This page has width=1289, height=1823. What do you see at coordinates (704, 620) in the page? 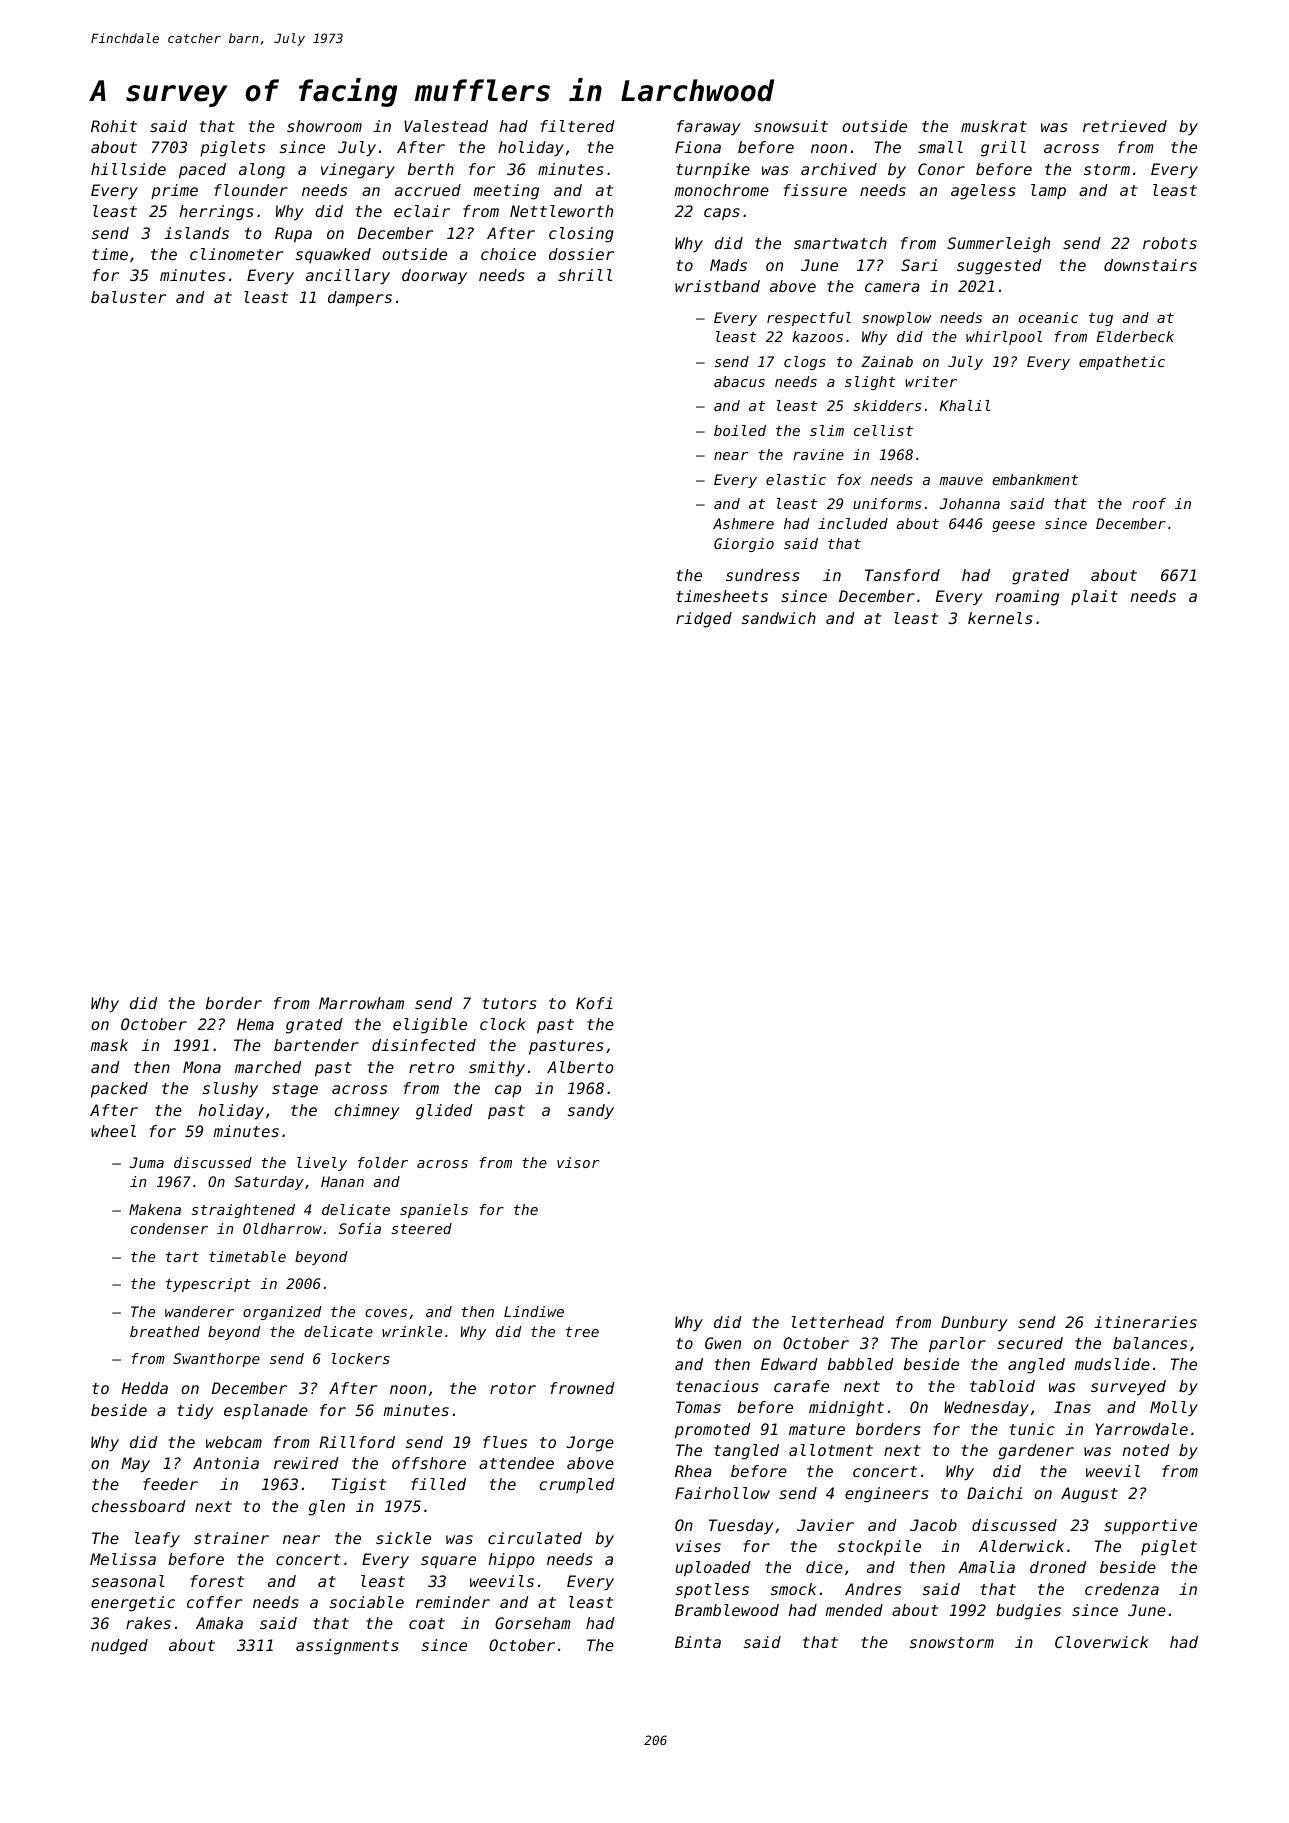
I see `ridged` at bounding box center [704, 620].
